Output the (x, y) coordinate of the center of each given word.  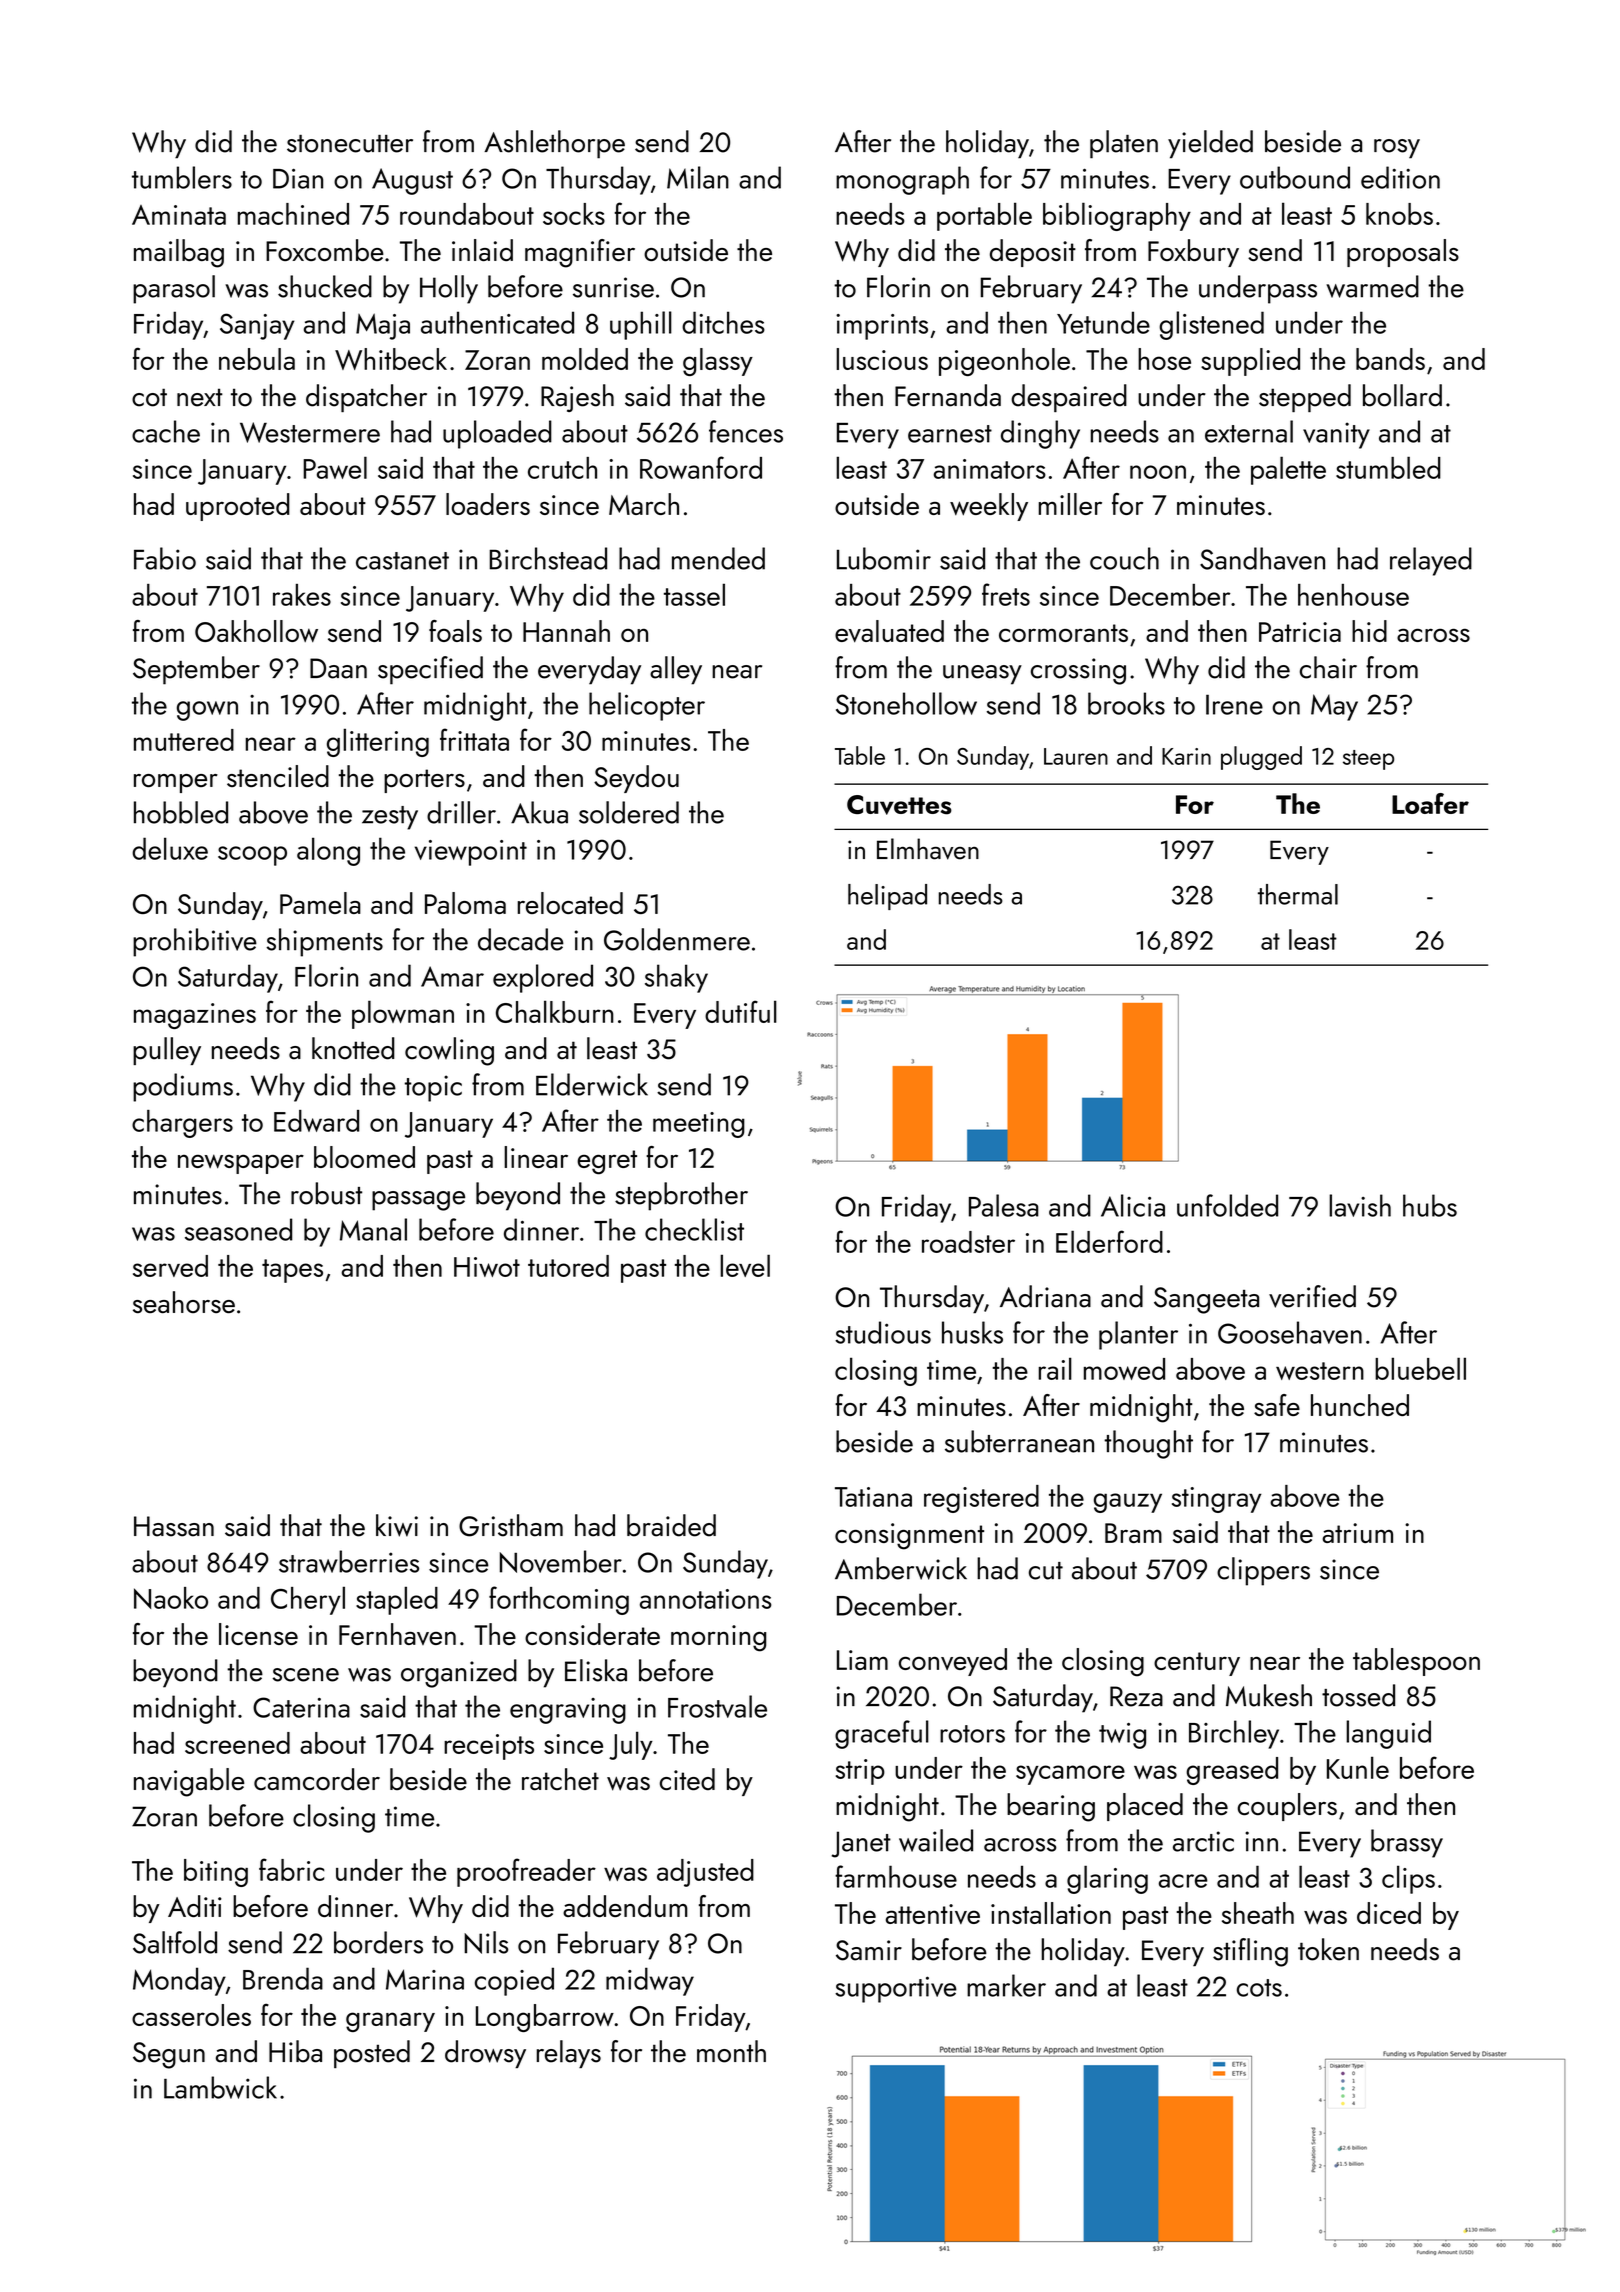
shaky (676, 978)
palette (1288, 470)
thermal (1298, 894)
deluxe (170, 848)
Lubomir (884, 558)
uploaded (497, 434)
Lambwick (220, 2087)
